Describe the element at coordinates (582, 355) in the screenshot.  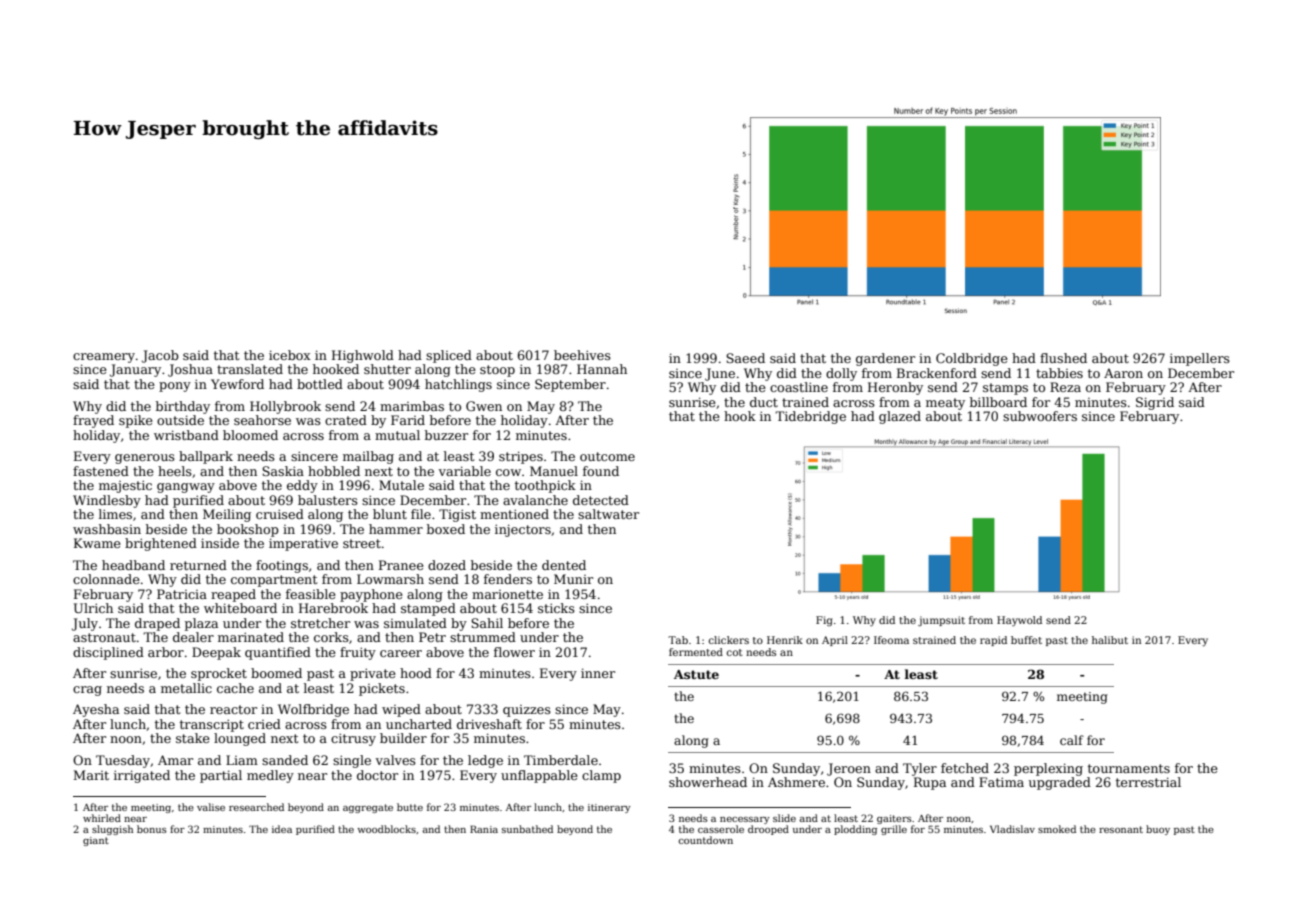
I see `beehives` at that location.
